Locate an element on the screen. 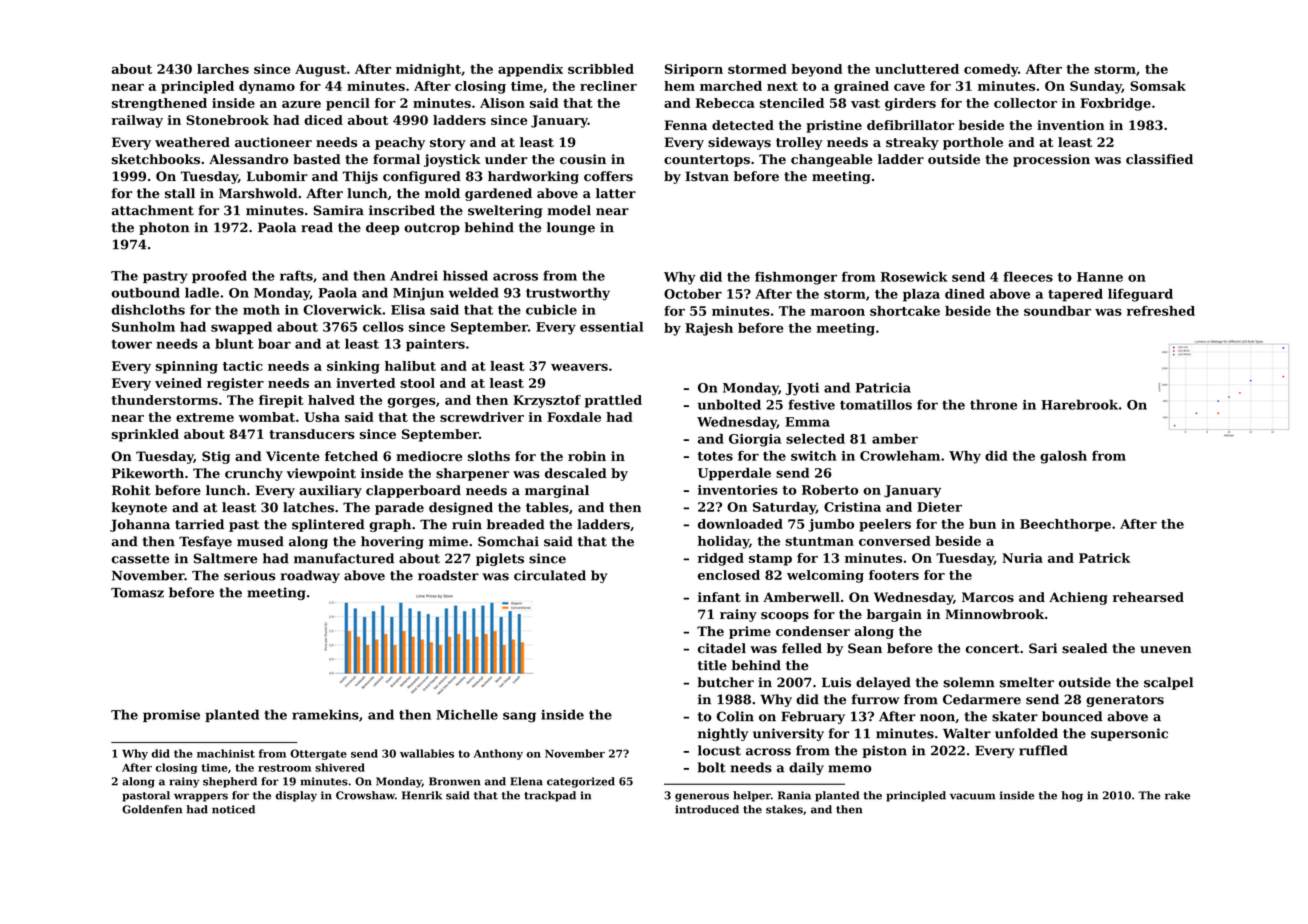 The image size is (1308, 924). vacuum is located at coordinates (972, 796).
